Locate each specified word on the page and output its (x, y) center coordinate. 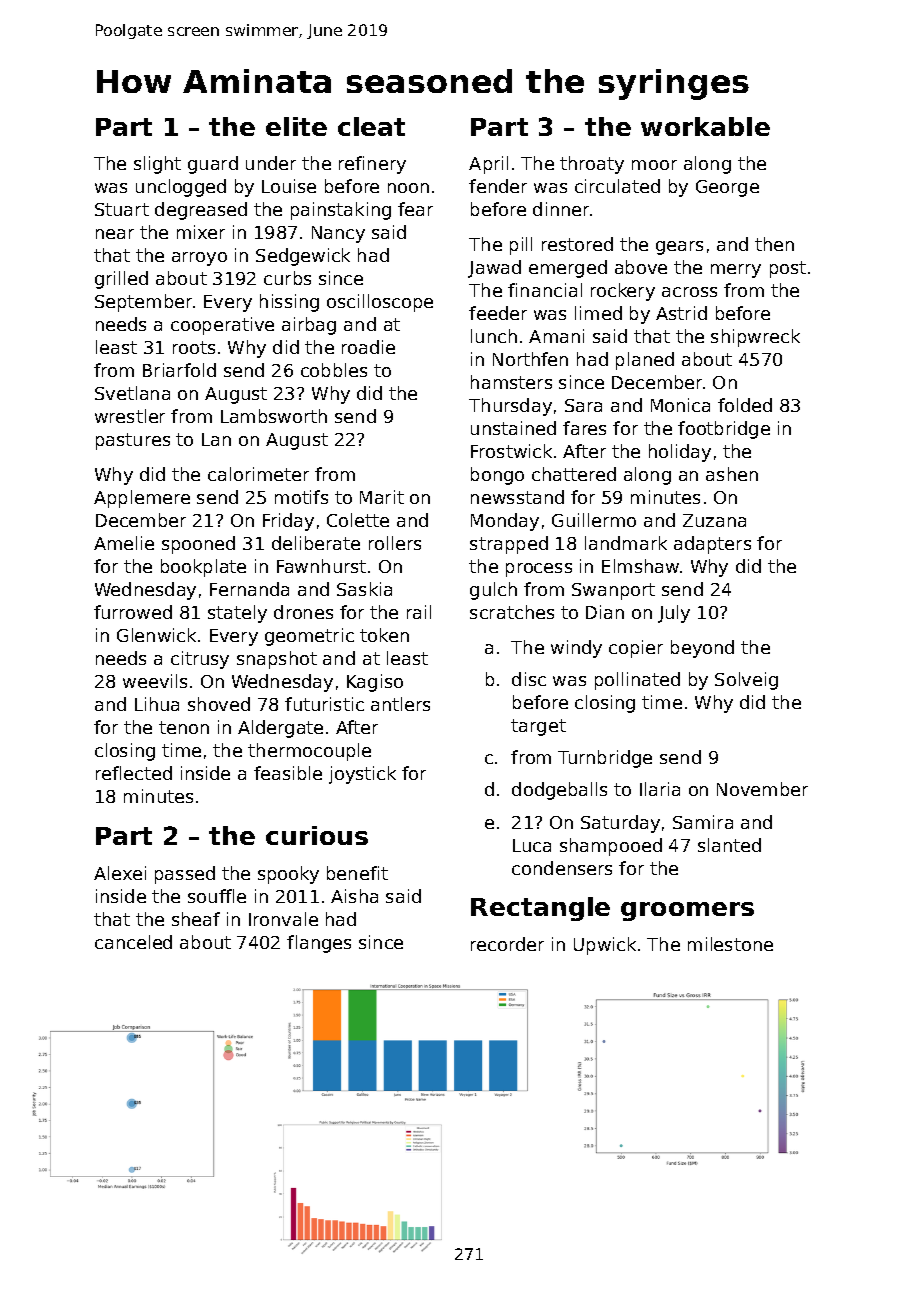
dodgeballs (559, 791)
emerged (568, 269)
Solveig (746, 681)
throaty (592, 165)
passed (185, 875)
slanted (729, 845)
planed (645, 361)
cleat (371, 126)
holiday (680, 453)
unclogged (181, 188)
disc (529, 679)
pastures (133, 441)
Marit (382, 497)
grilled (121, 280)
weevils (155, 681)
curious (317, 835)
